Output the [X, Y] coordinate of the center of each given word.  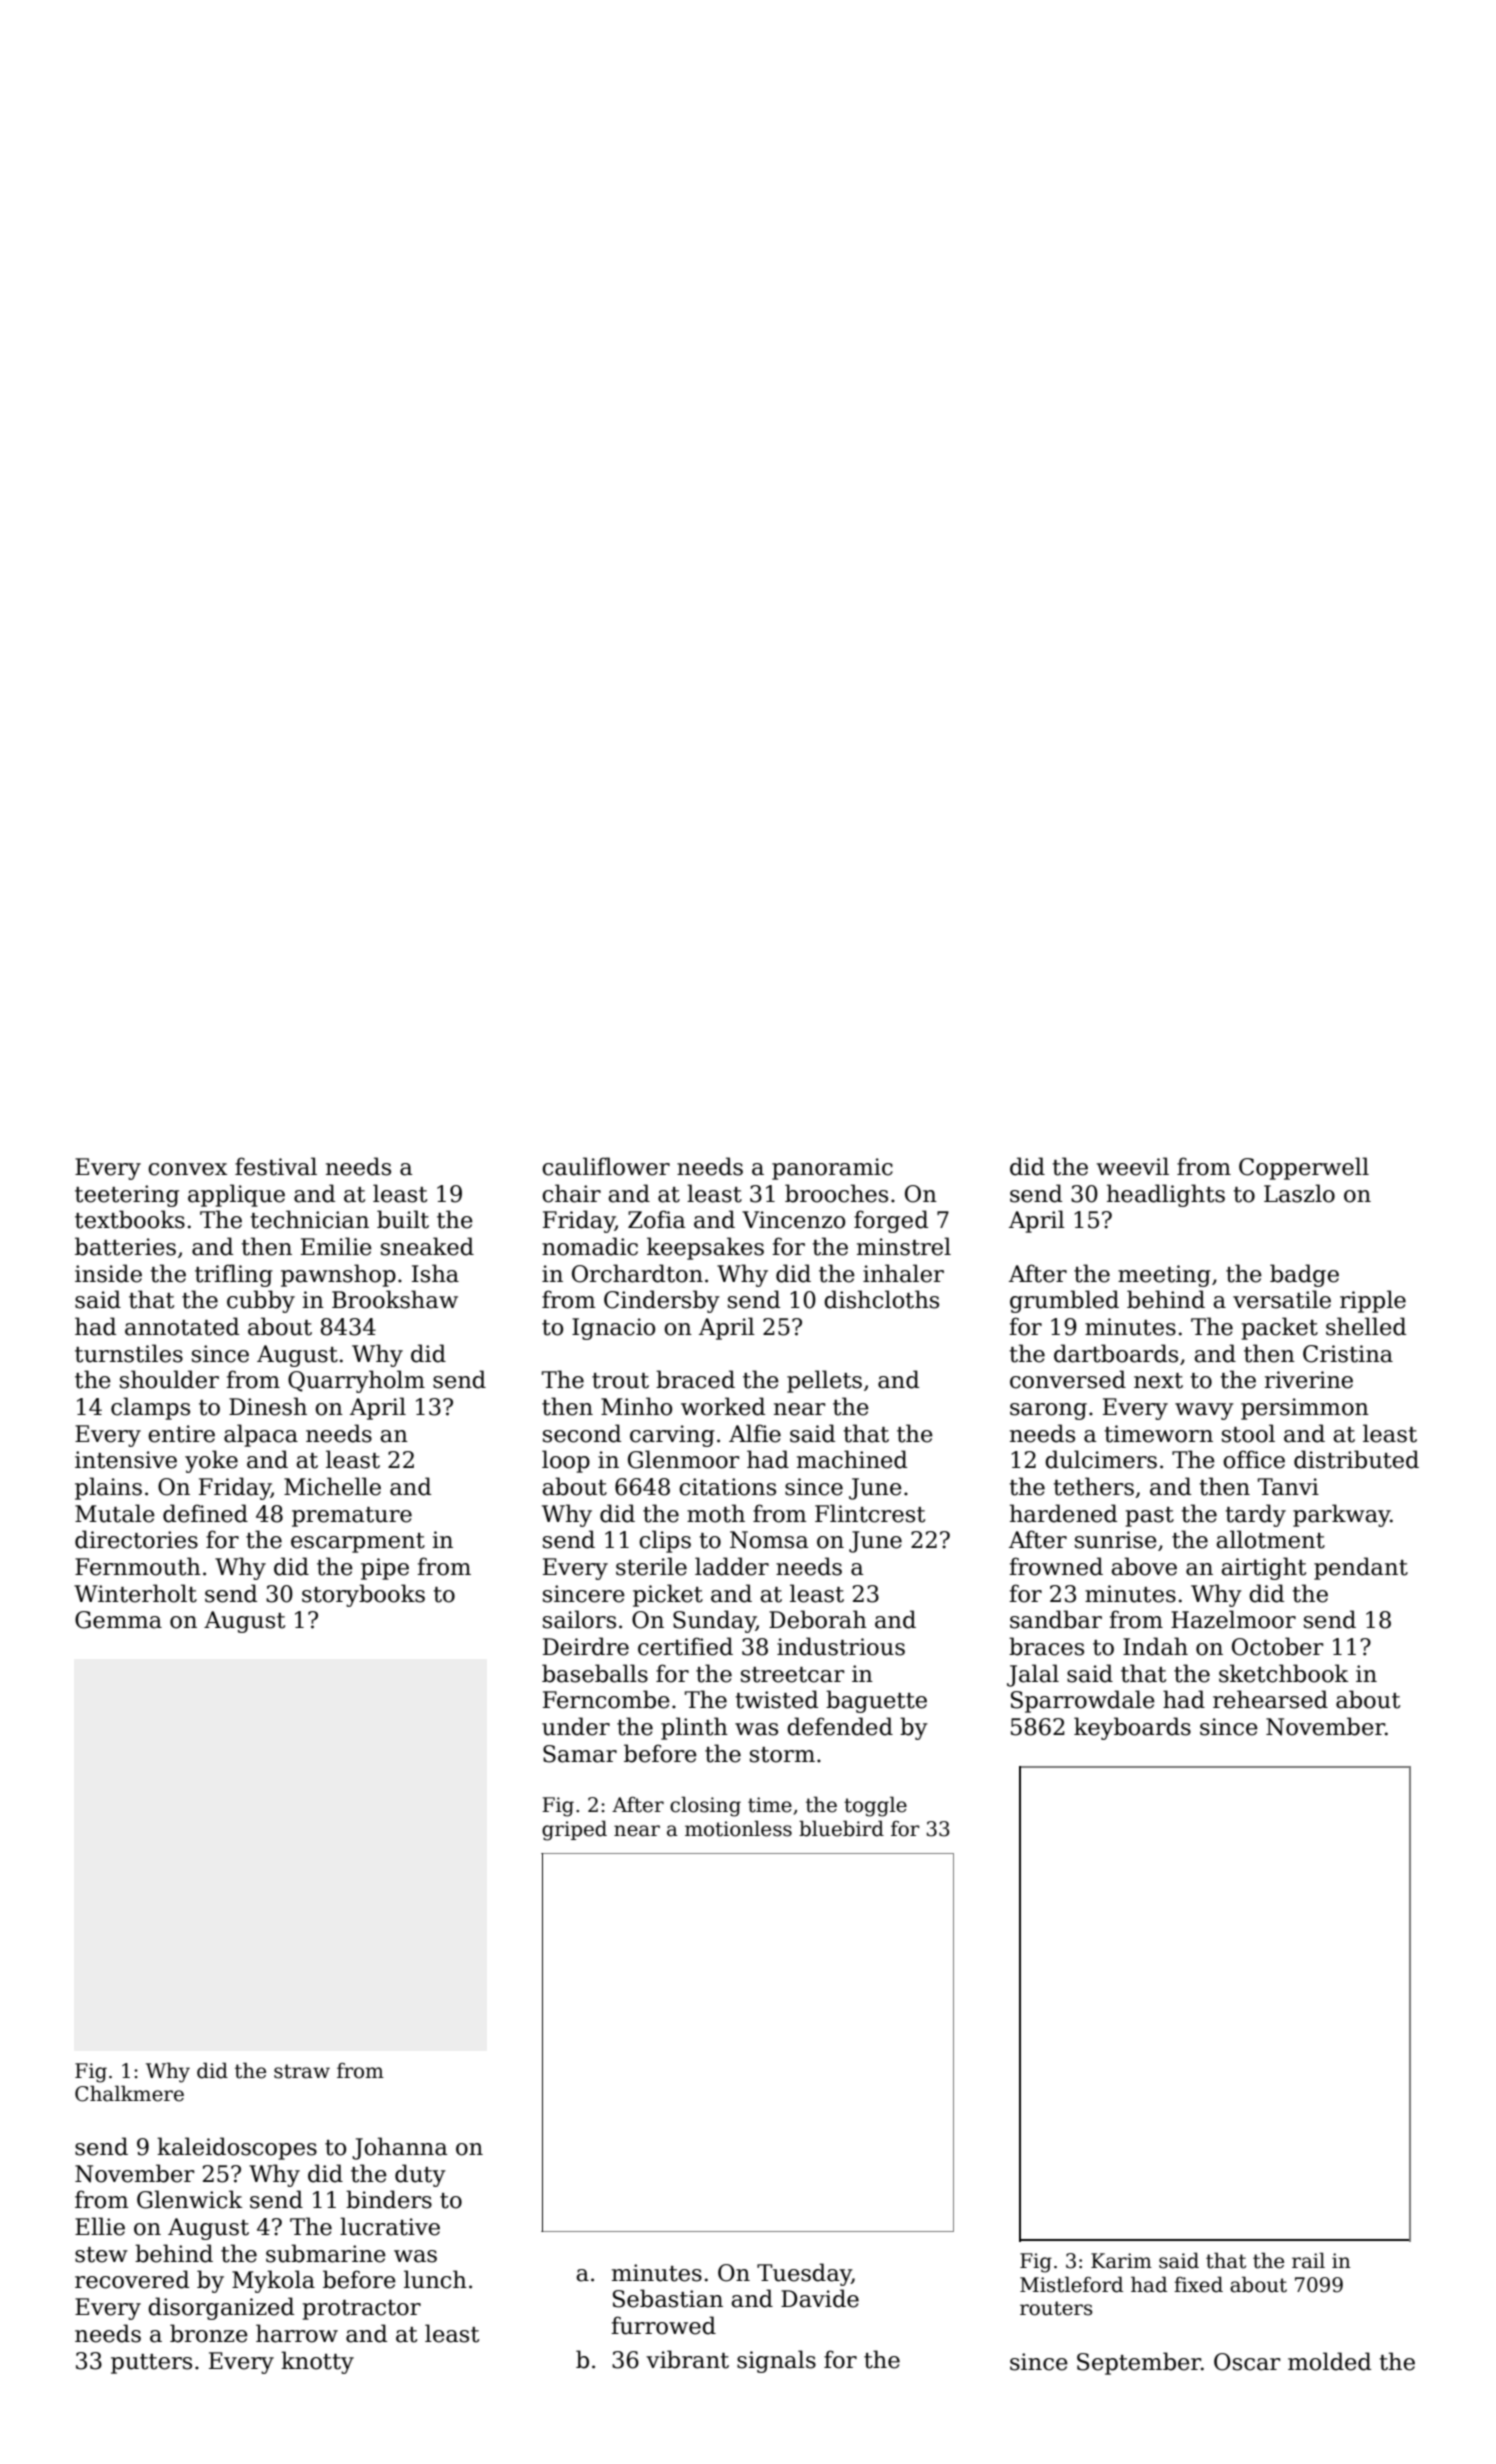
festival [276, 1166]
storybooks [363, 1595]
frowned [1056, 1566]
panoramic [832, 1169]
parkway [1341, 1515]
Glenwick [190, 2199]
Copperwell [1304, 1168]
